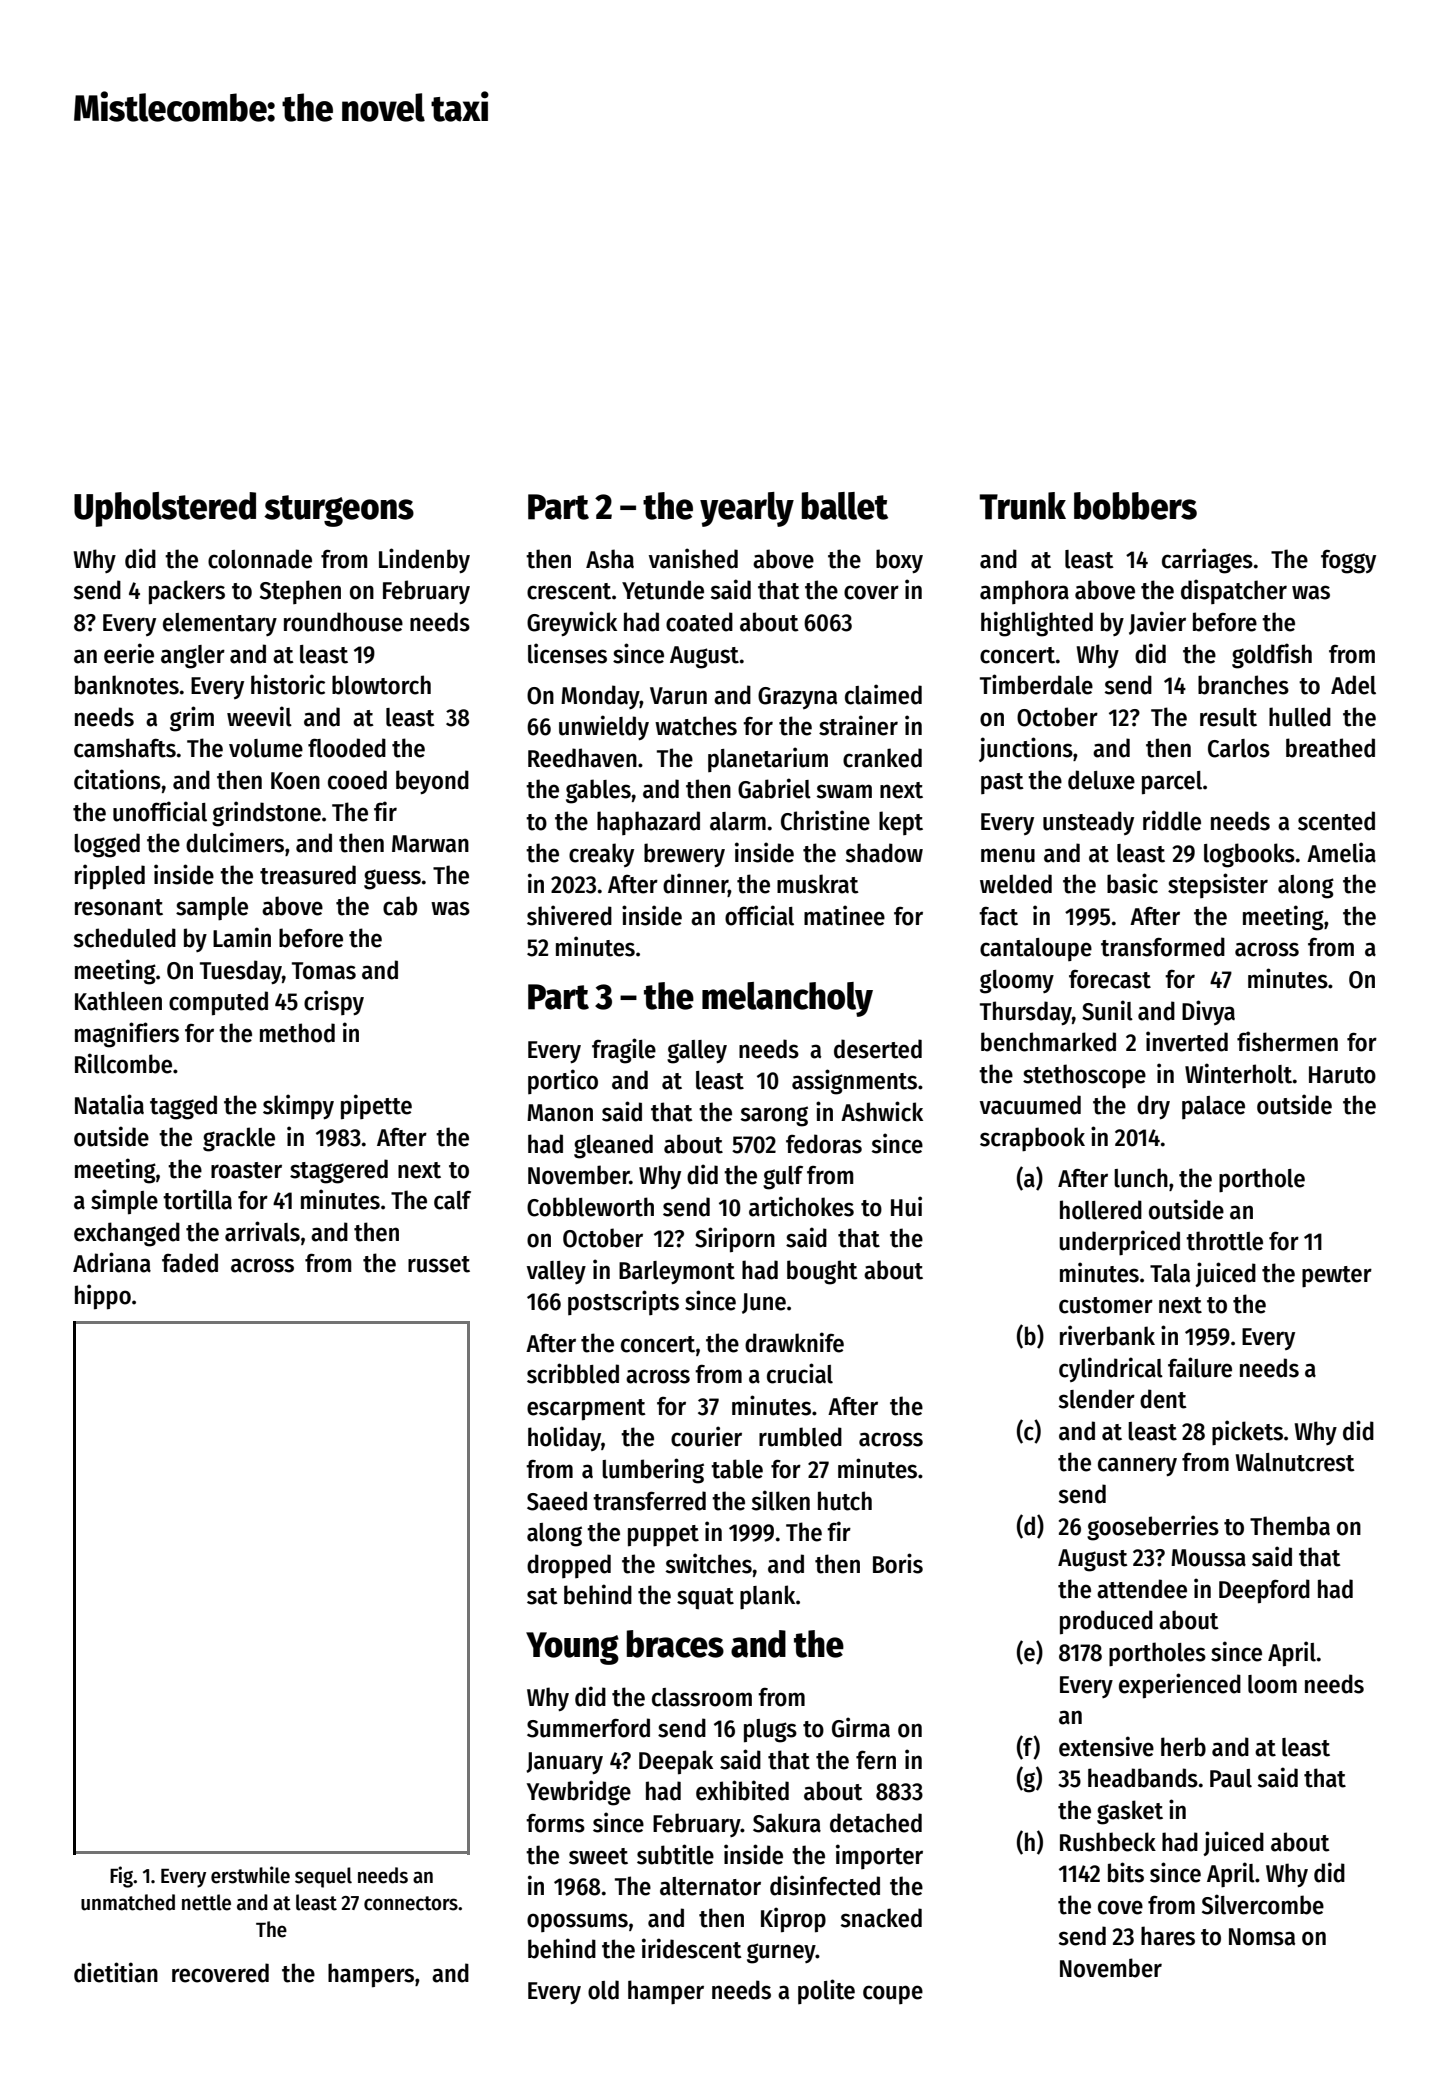 This page has width=1450, height=2100. What do you see at coordinates (556, 1272) in the page?
I see `valley` at bounding box center [556, 1272].
